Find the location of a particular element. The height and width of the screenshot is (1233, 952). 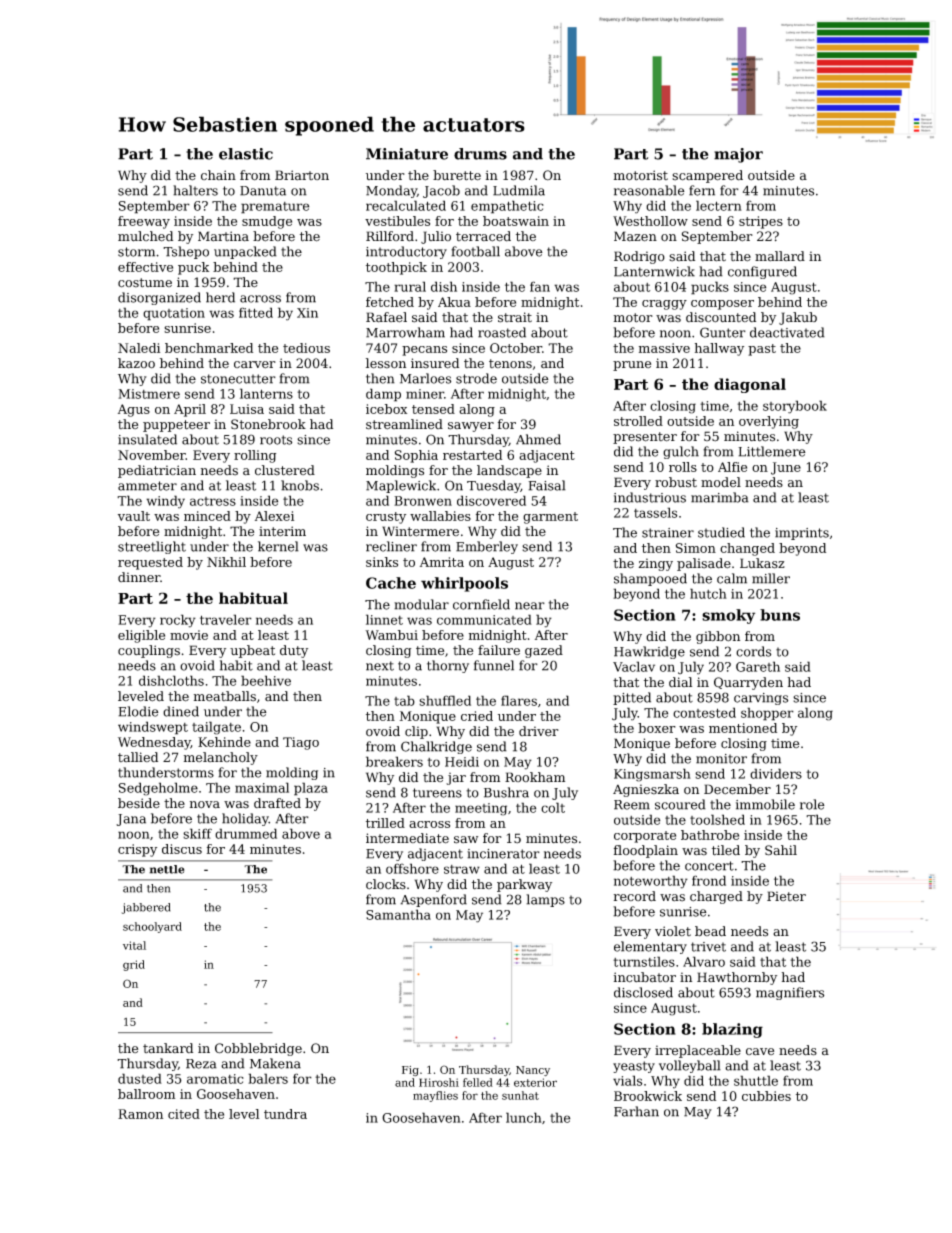

Reza is located at coordinates (201, 1064).
